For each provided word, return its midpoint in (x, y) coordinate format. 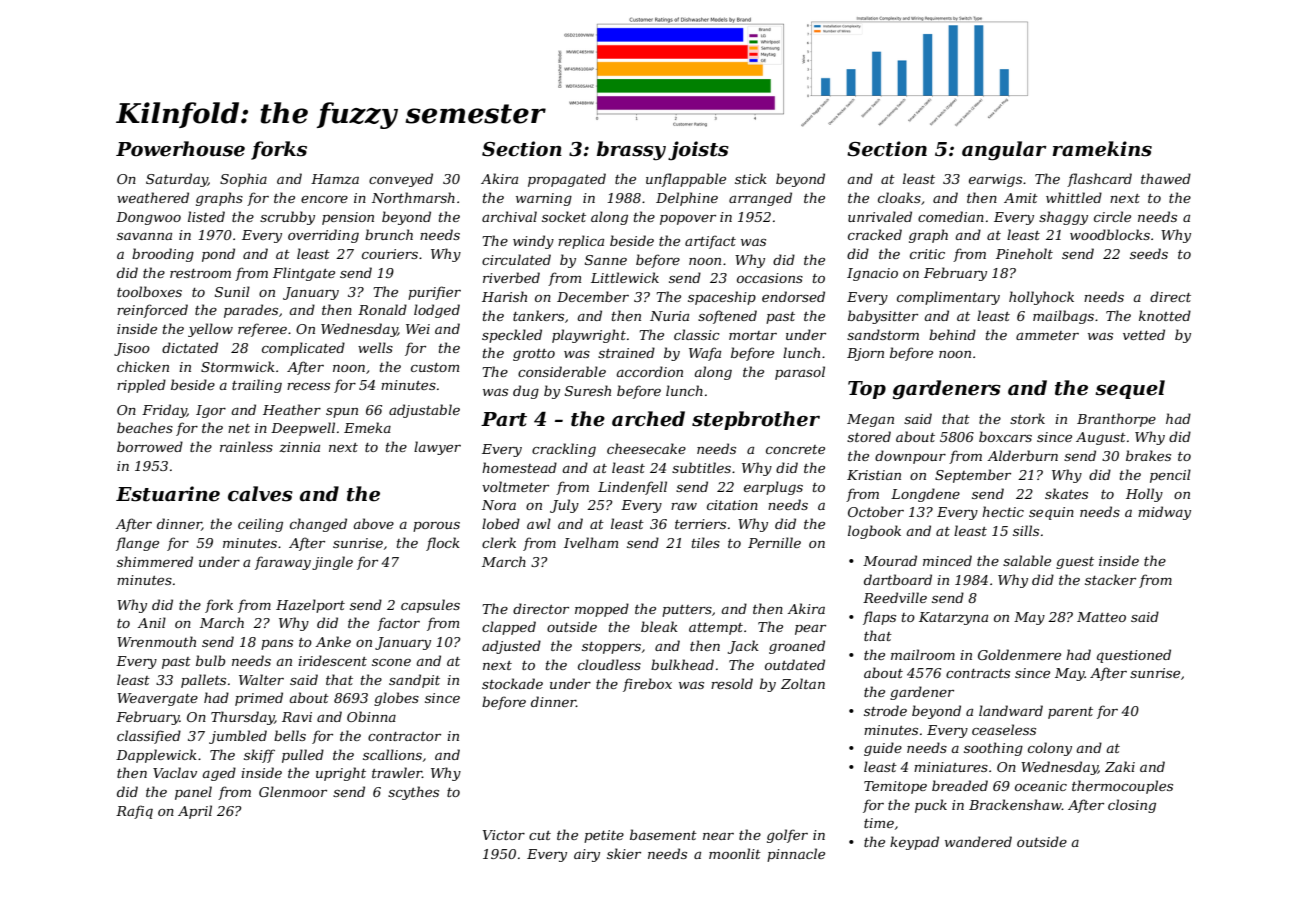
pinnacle (796, 855)
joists (698, 150)
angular (1004, 151)
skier (624, 853)
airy (587, 855)
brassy (631, 151)
